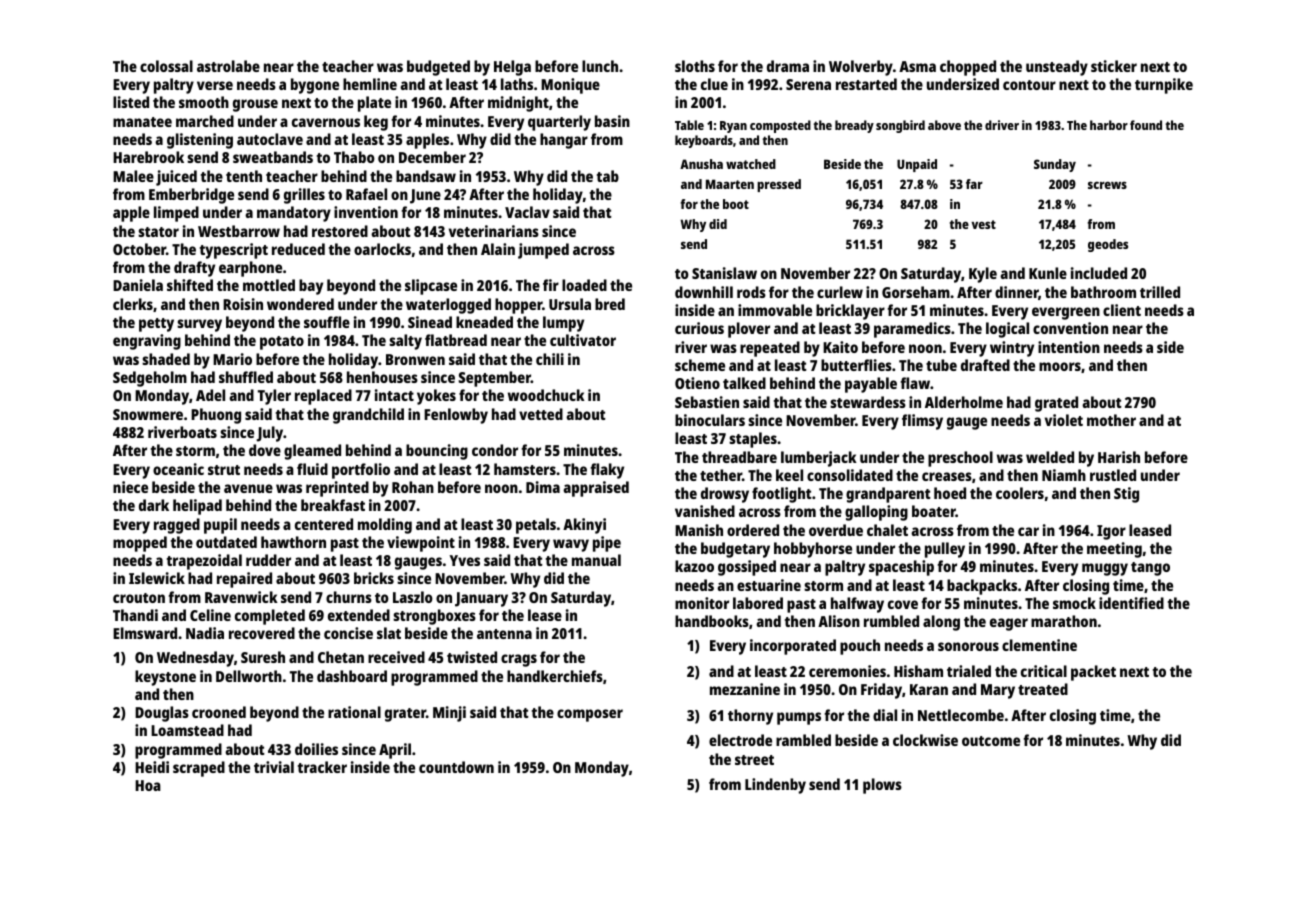 Image resolution: width=1308 pixels, height=924 pixels. Describe the element at coordinates (228, 66) in the document. I see `astrolabe` at that location.
